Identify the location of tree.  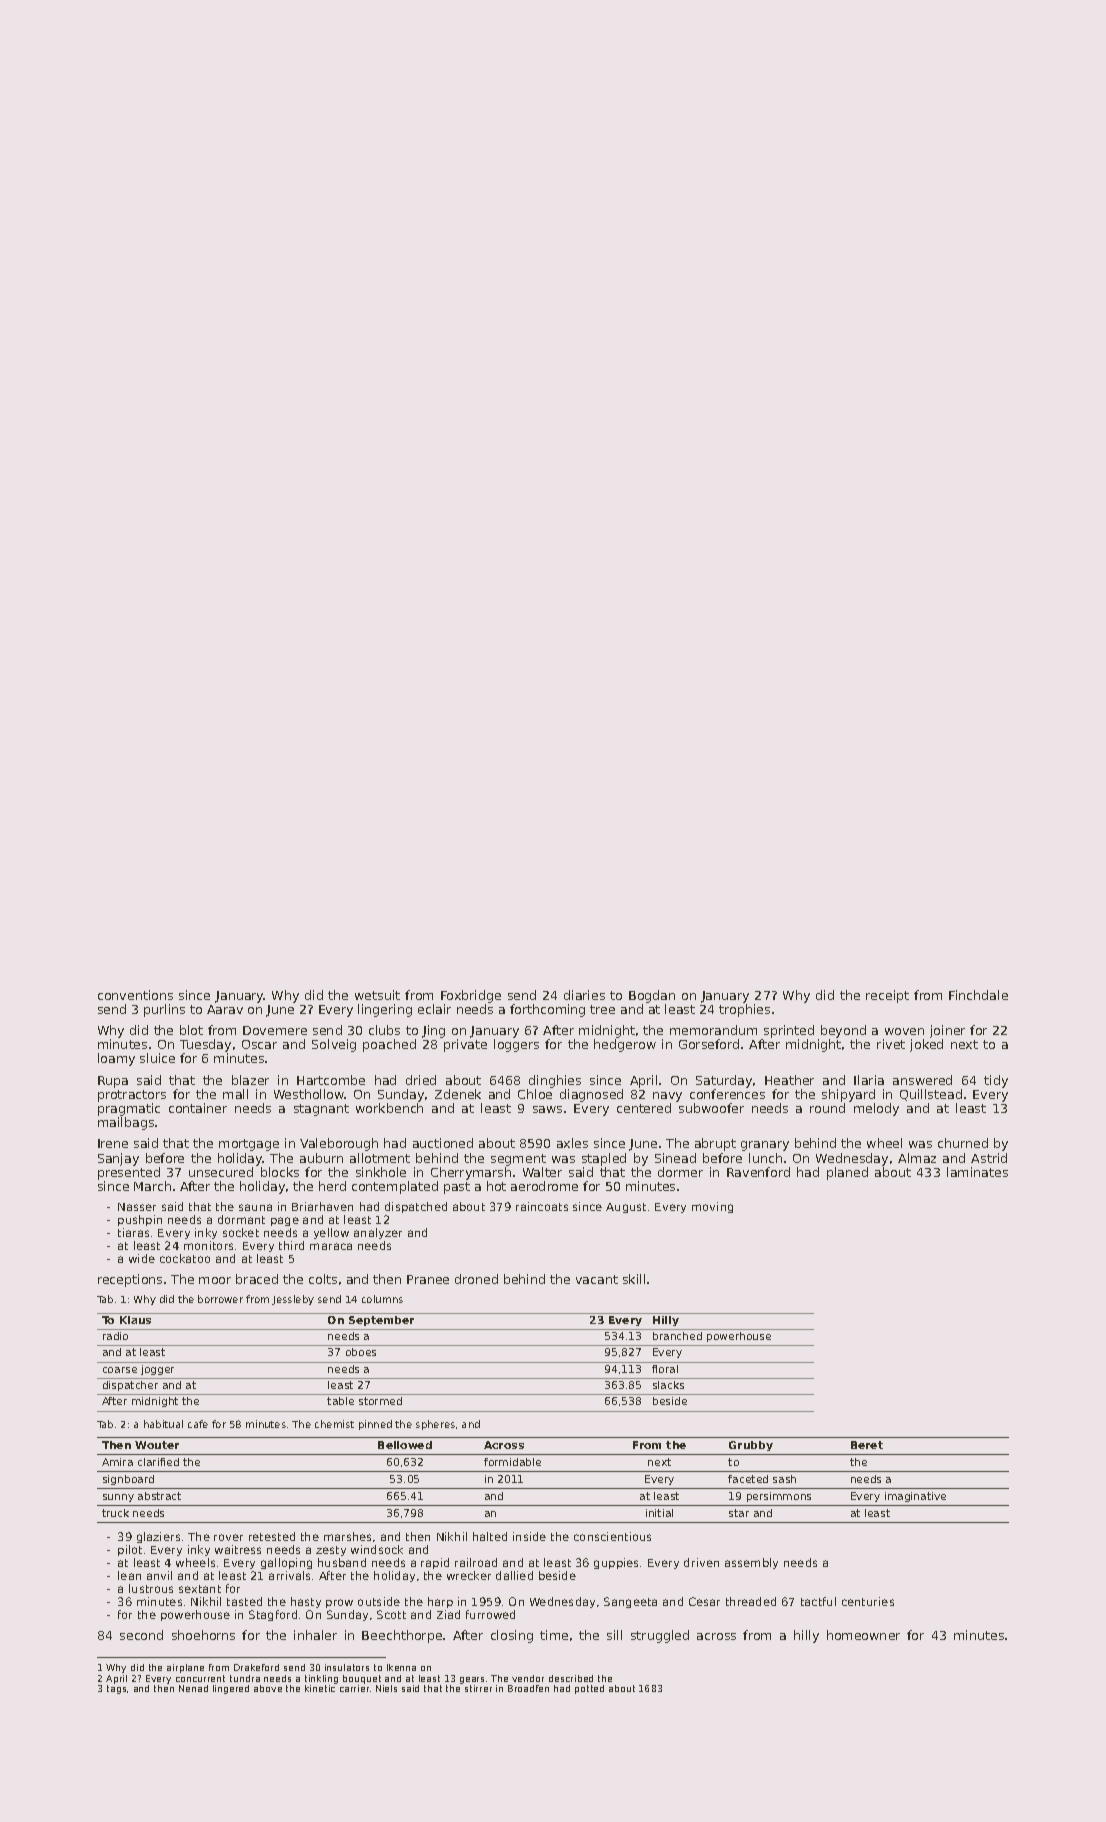
(602, 1009).
